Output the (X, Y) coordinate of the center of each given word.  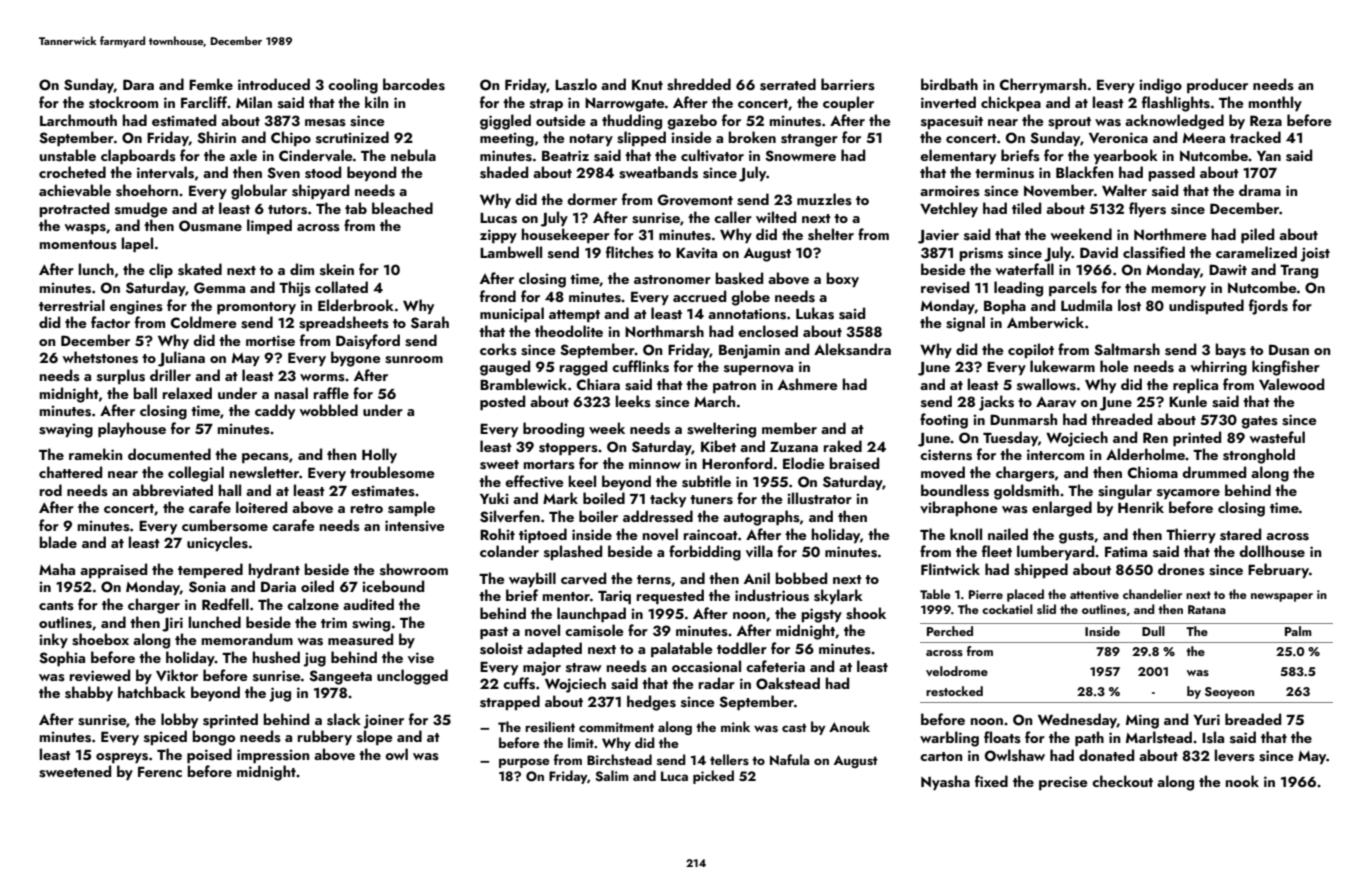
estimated (184, 120)
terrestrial (72, 305)
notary (591, 140)
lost (1129, 305)
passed (1172, 173)
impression (273, 756)
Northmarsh (664, 331)
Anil (757, 578)
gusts (1076, 537)
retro (367, 508)
